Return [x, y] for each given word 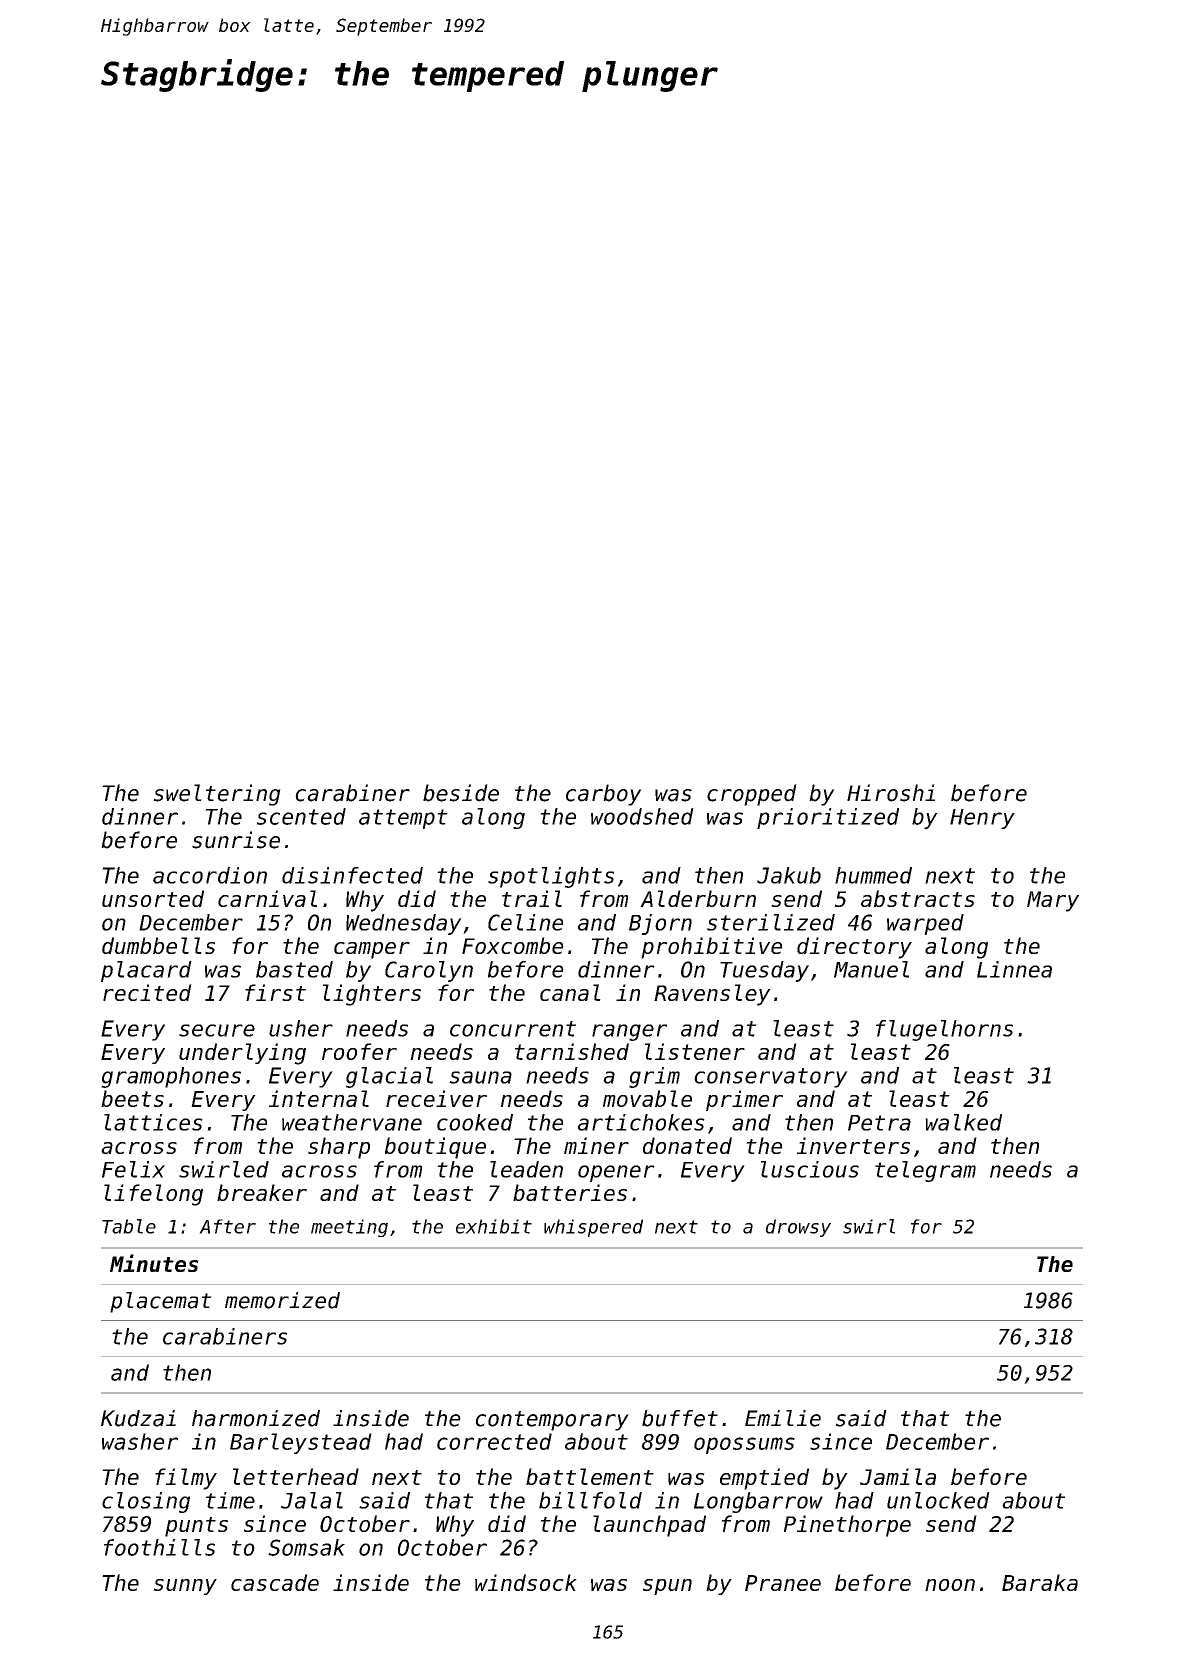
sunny [185, 1587]
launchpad [649, 1526]
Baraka [1040, 1582]
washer [140, 1441]
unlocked [938, 1500]
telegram [925, 1171]
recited [147, 992]
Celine [526, 922]
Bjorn [660, 924]
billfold [590, 1500]
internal [319, 1098]
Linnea [1014, 969]
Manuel [871, 969]
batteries [570, 1192]
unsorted [153, 898]
